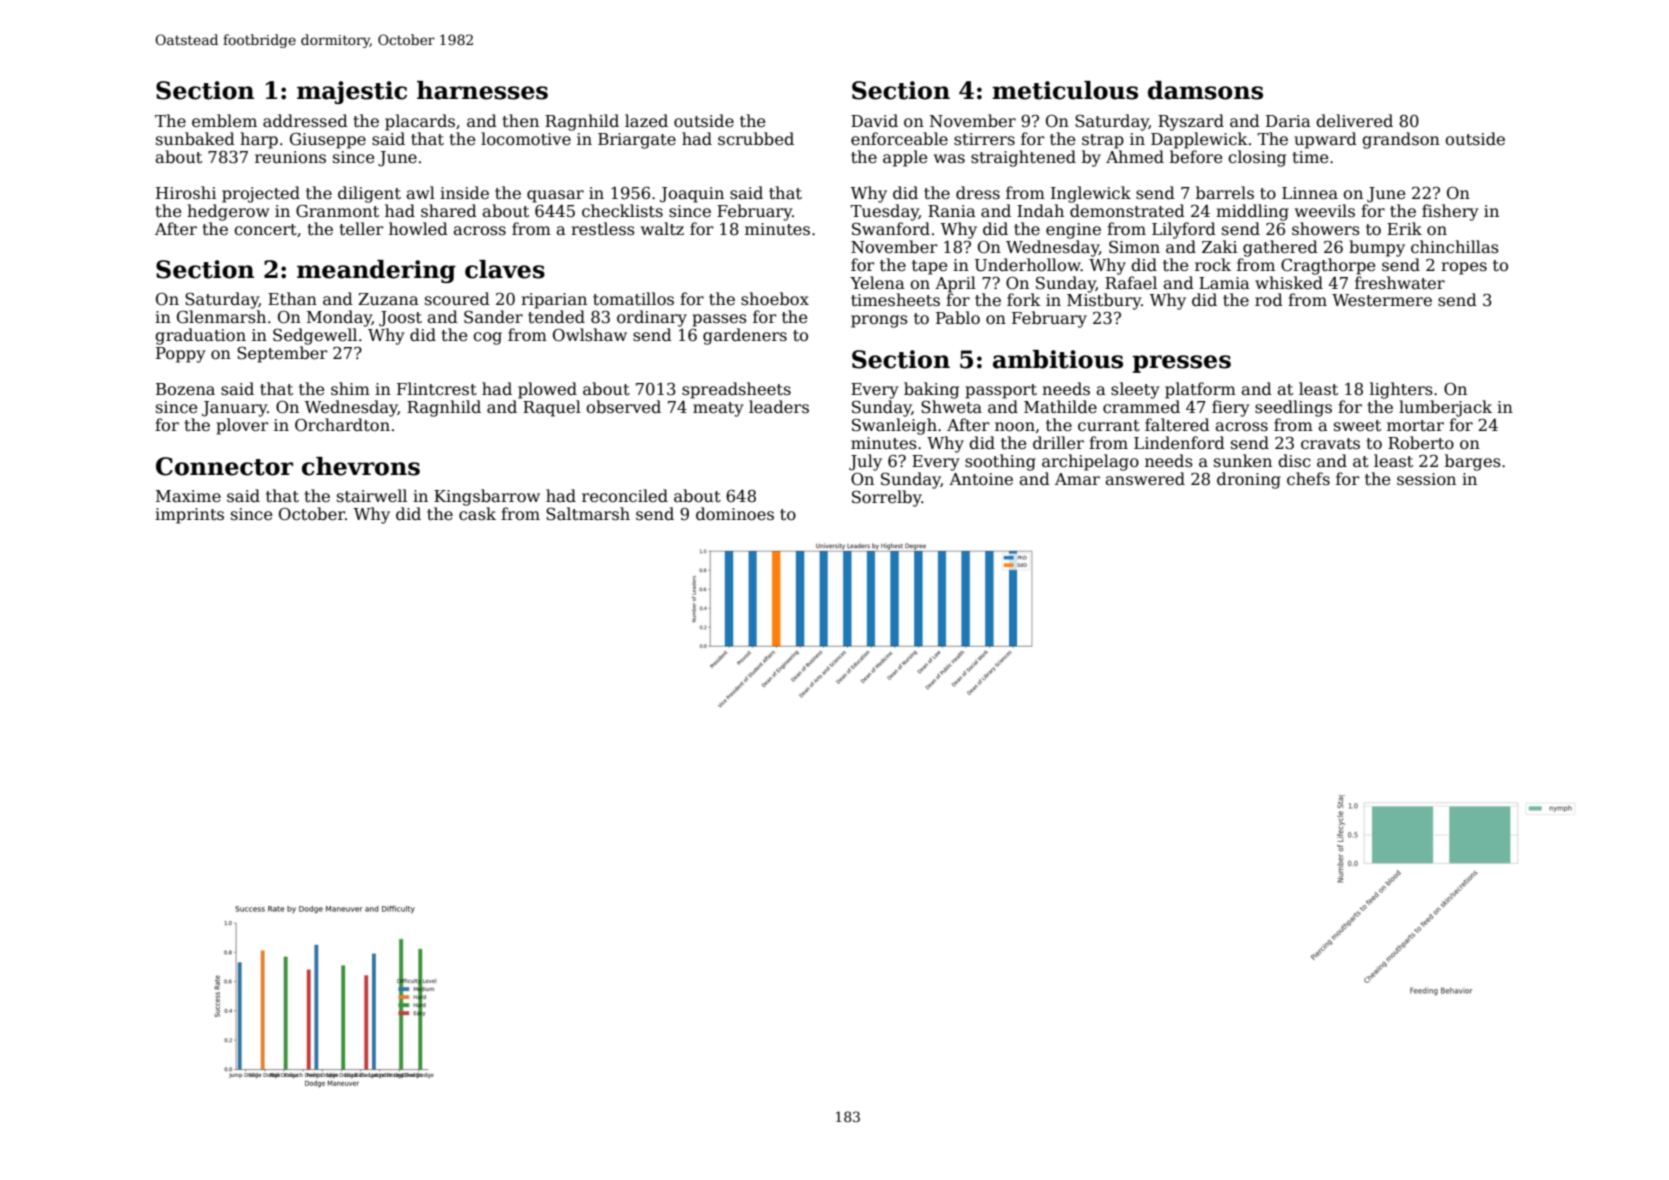  Describe the element at coordinates (735, 514) in the screenshot. I see `dominoes` at that location.
